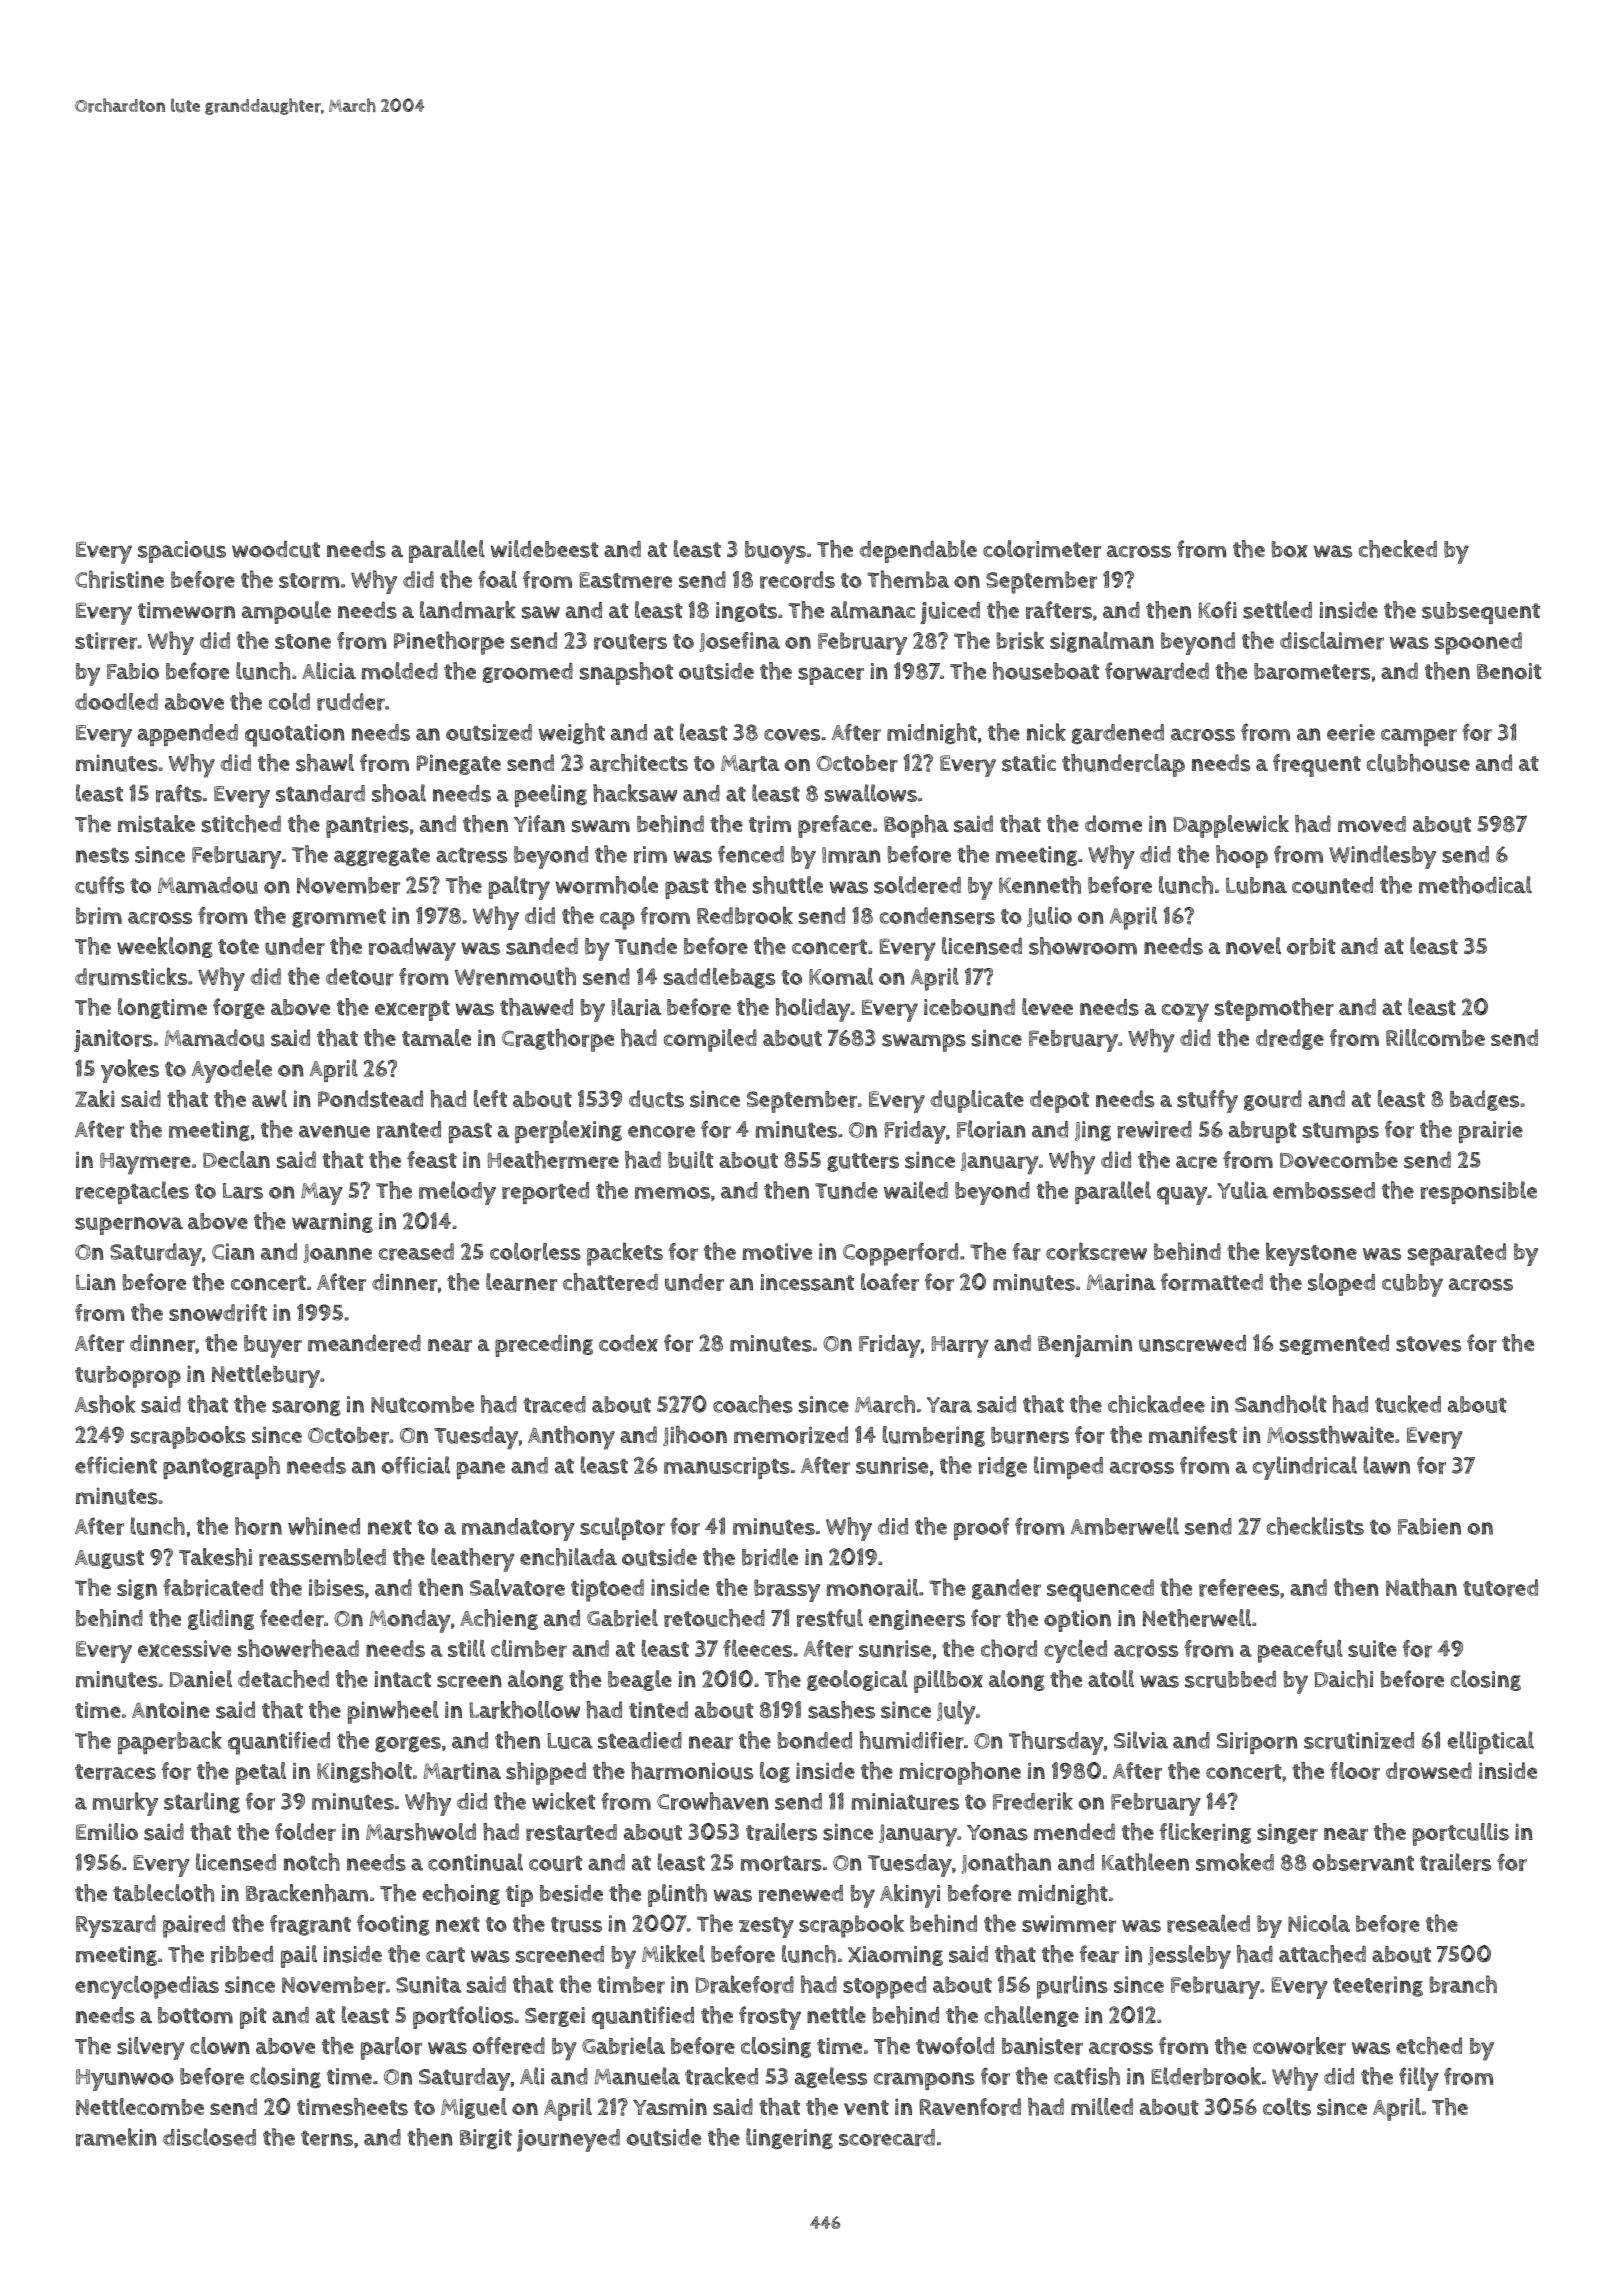 This image has height=2292, width=1620. I want to click on suite, so click(1372, 1649).
